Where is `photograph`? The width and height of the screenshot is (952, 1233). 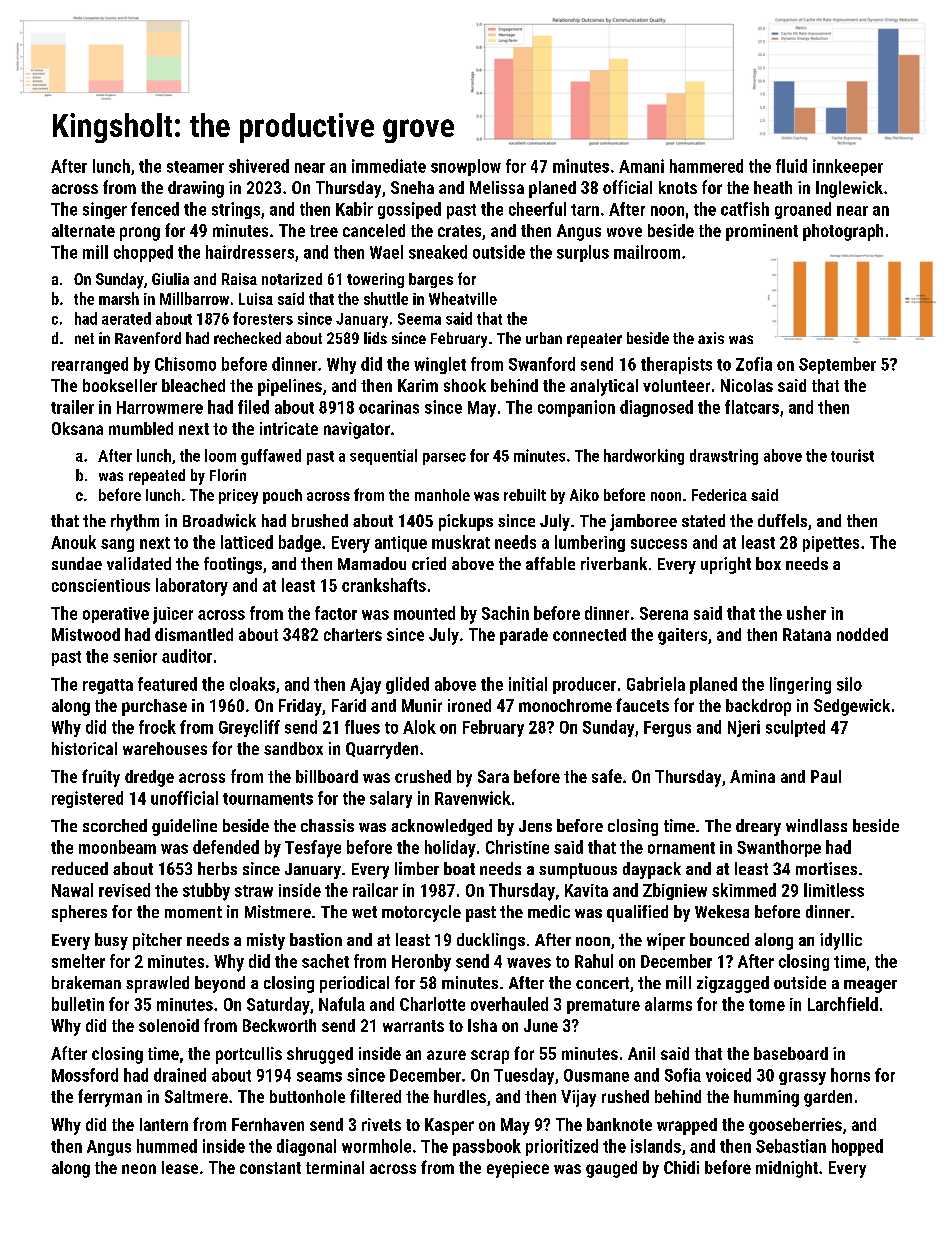
photograph is located at coordinates (843, 232).
